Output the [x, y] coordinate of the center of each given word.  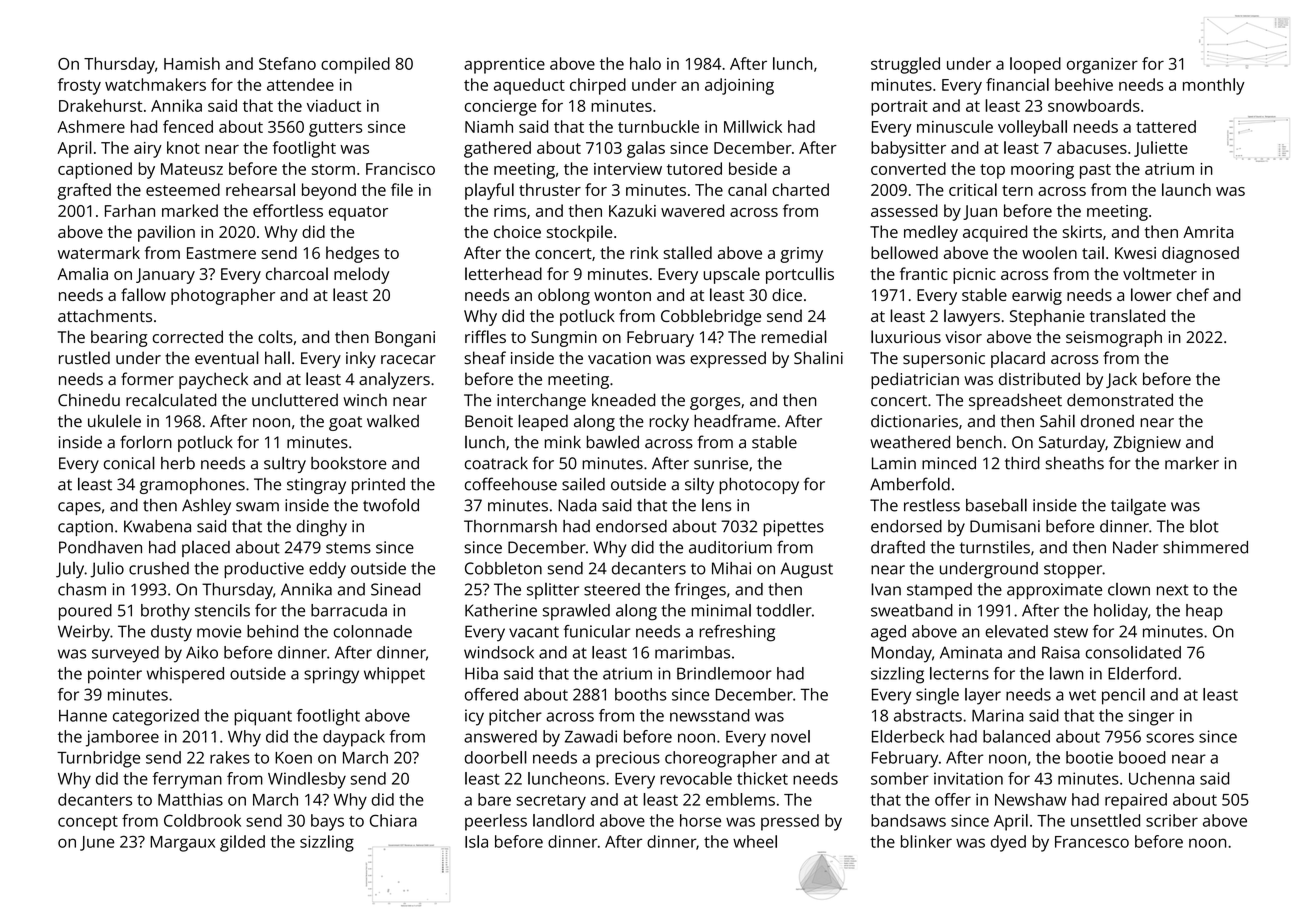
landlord [563, 820]
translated [1127, 315]
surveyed [125, 654]
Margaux [182, 844]
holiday [1121, 612]
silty [699, 485]
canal [747, 189]
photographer [223, 296]
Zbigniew [1147, 443]
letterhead [503, 273]
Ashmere [91, 126]
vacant [534, 632]
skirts [1082, 231]
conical [129, 463]
